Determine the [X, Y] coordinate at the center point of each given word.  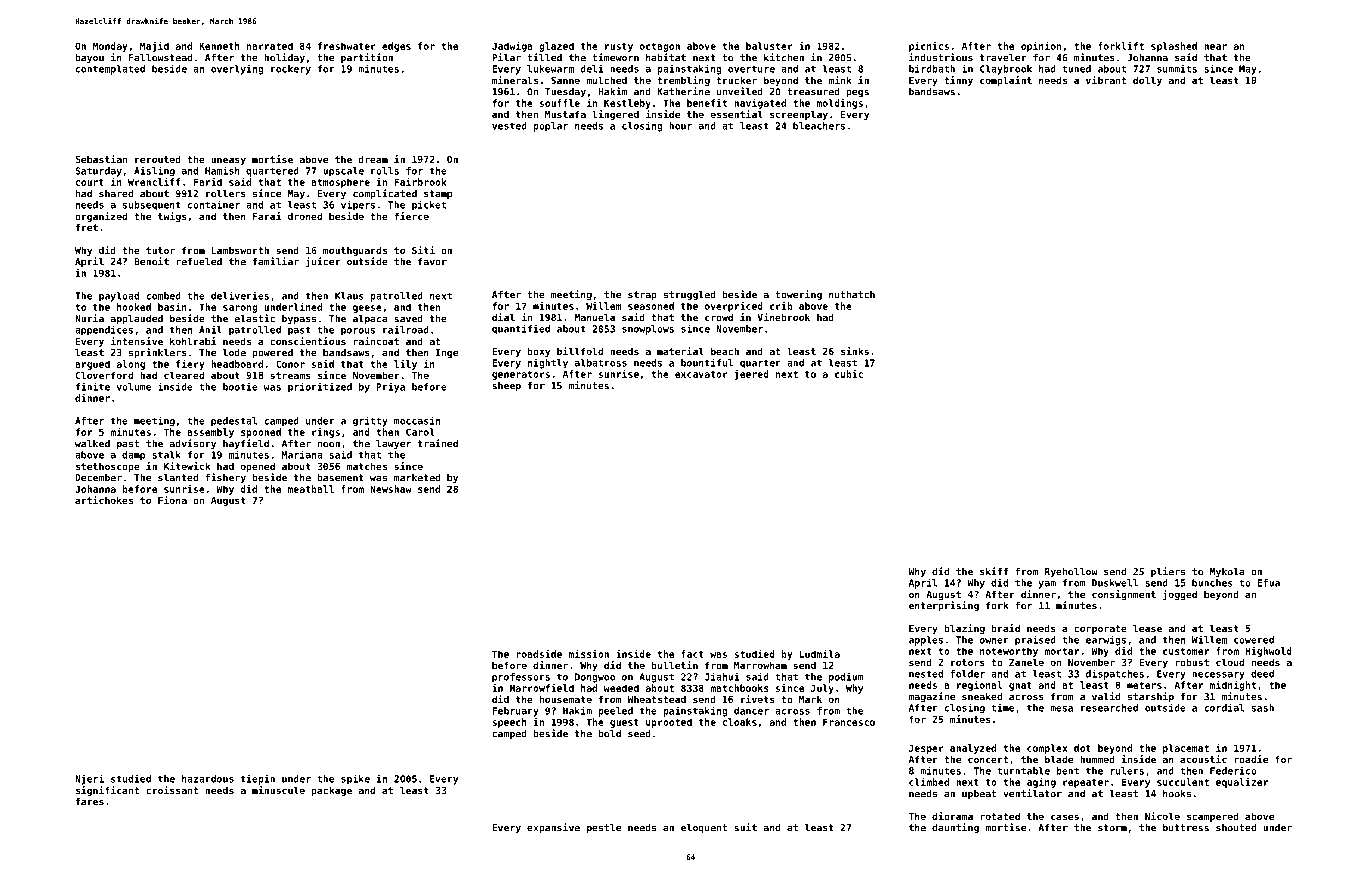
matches [367, 466]
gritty [370, 421]
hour [680, 126]
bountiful [707, 362]
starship [1151, 697]
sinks [855, 351]
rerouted [158, 159]
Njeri [89, 780]
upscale [343, 172]
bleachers [819, 126]
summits [1177, 69]
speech [509, 723]
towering [798, 295]
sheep [506, 387]
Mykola [1227, 573]
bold [609, 734]
